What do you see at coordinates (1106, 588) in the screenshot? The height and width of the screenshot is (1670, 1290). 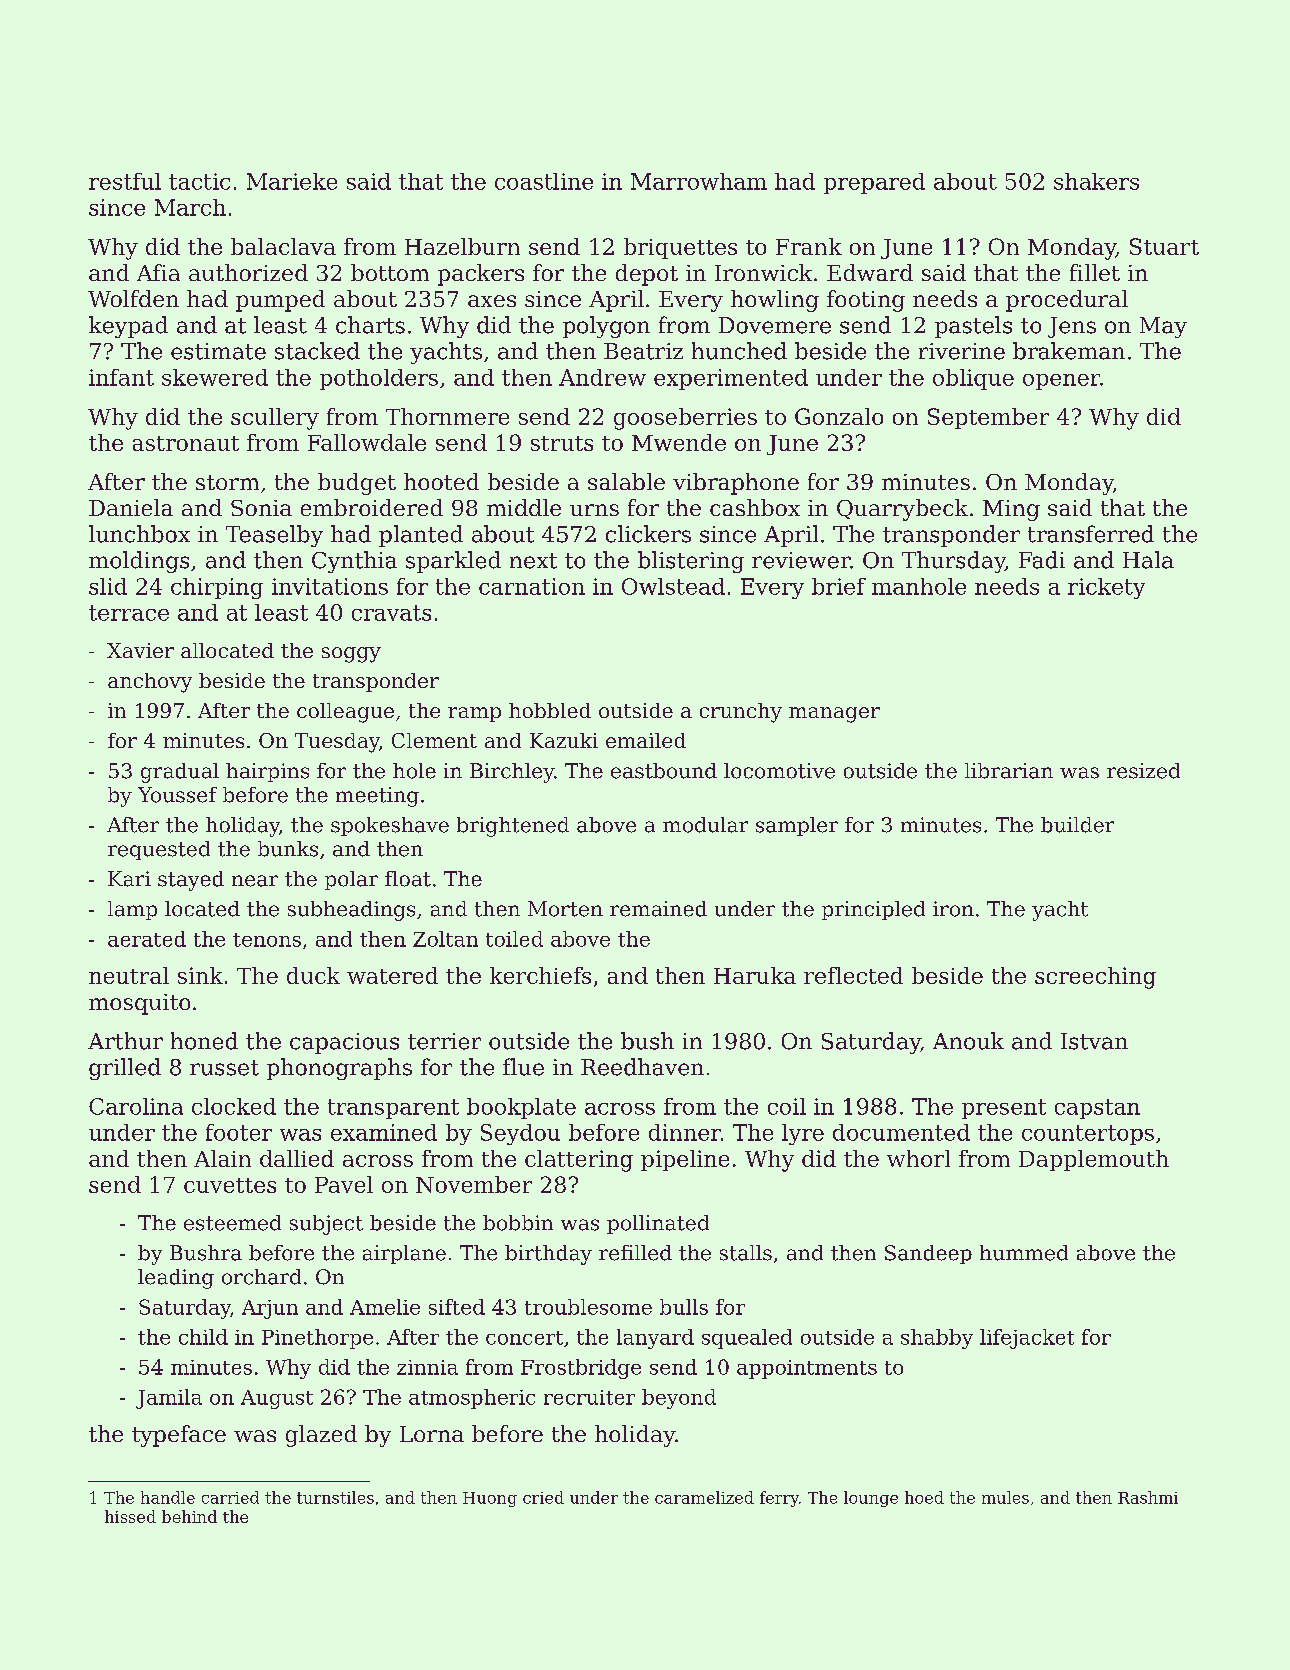 I see `rickety` at bounding box center [1106, 588].
